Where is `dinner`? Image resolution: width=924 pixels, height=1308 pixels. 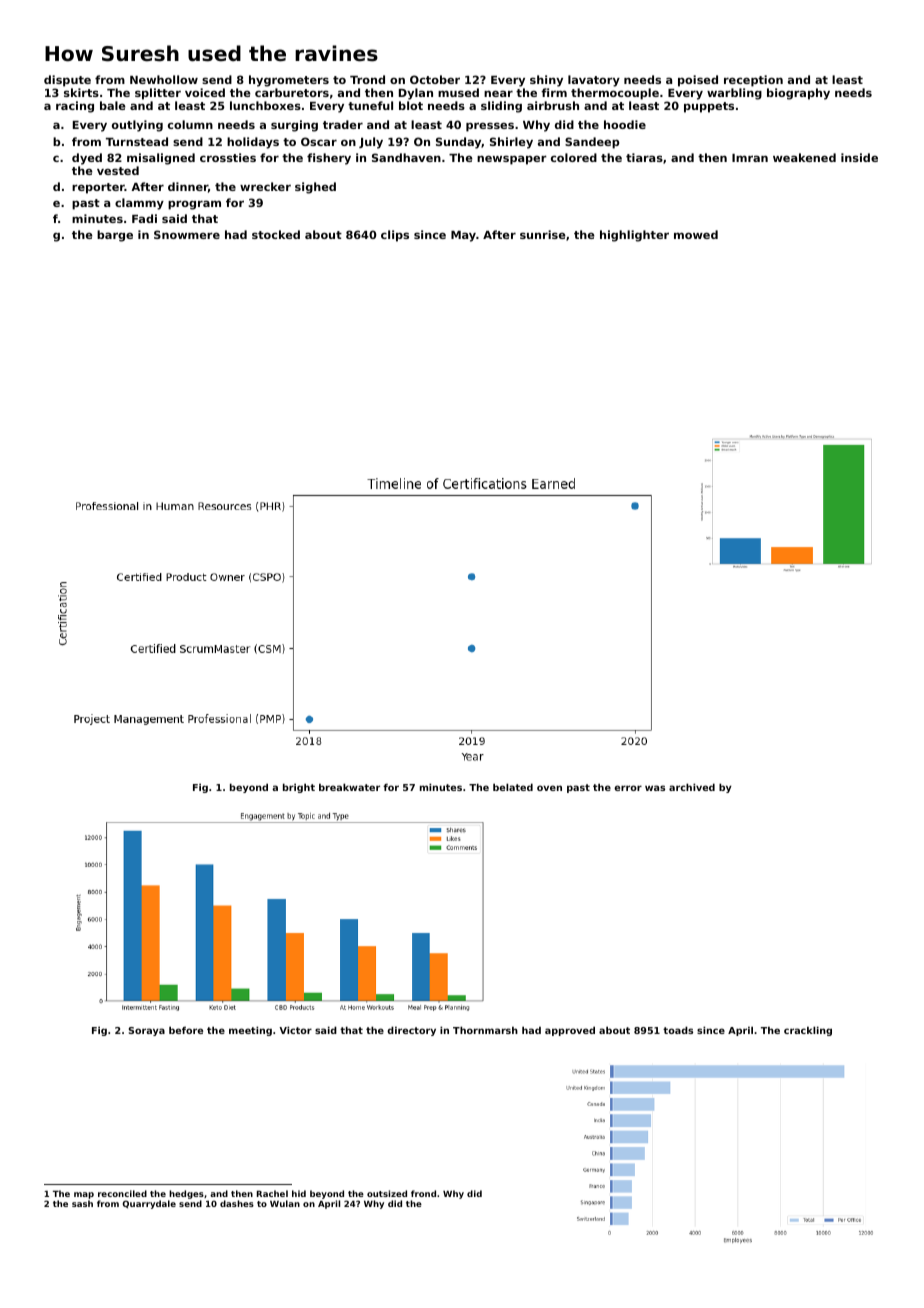 dinner is located at coordinates (188, 186).
